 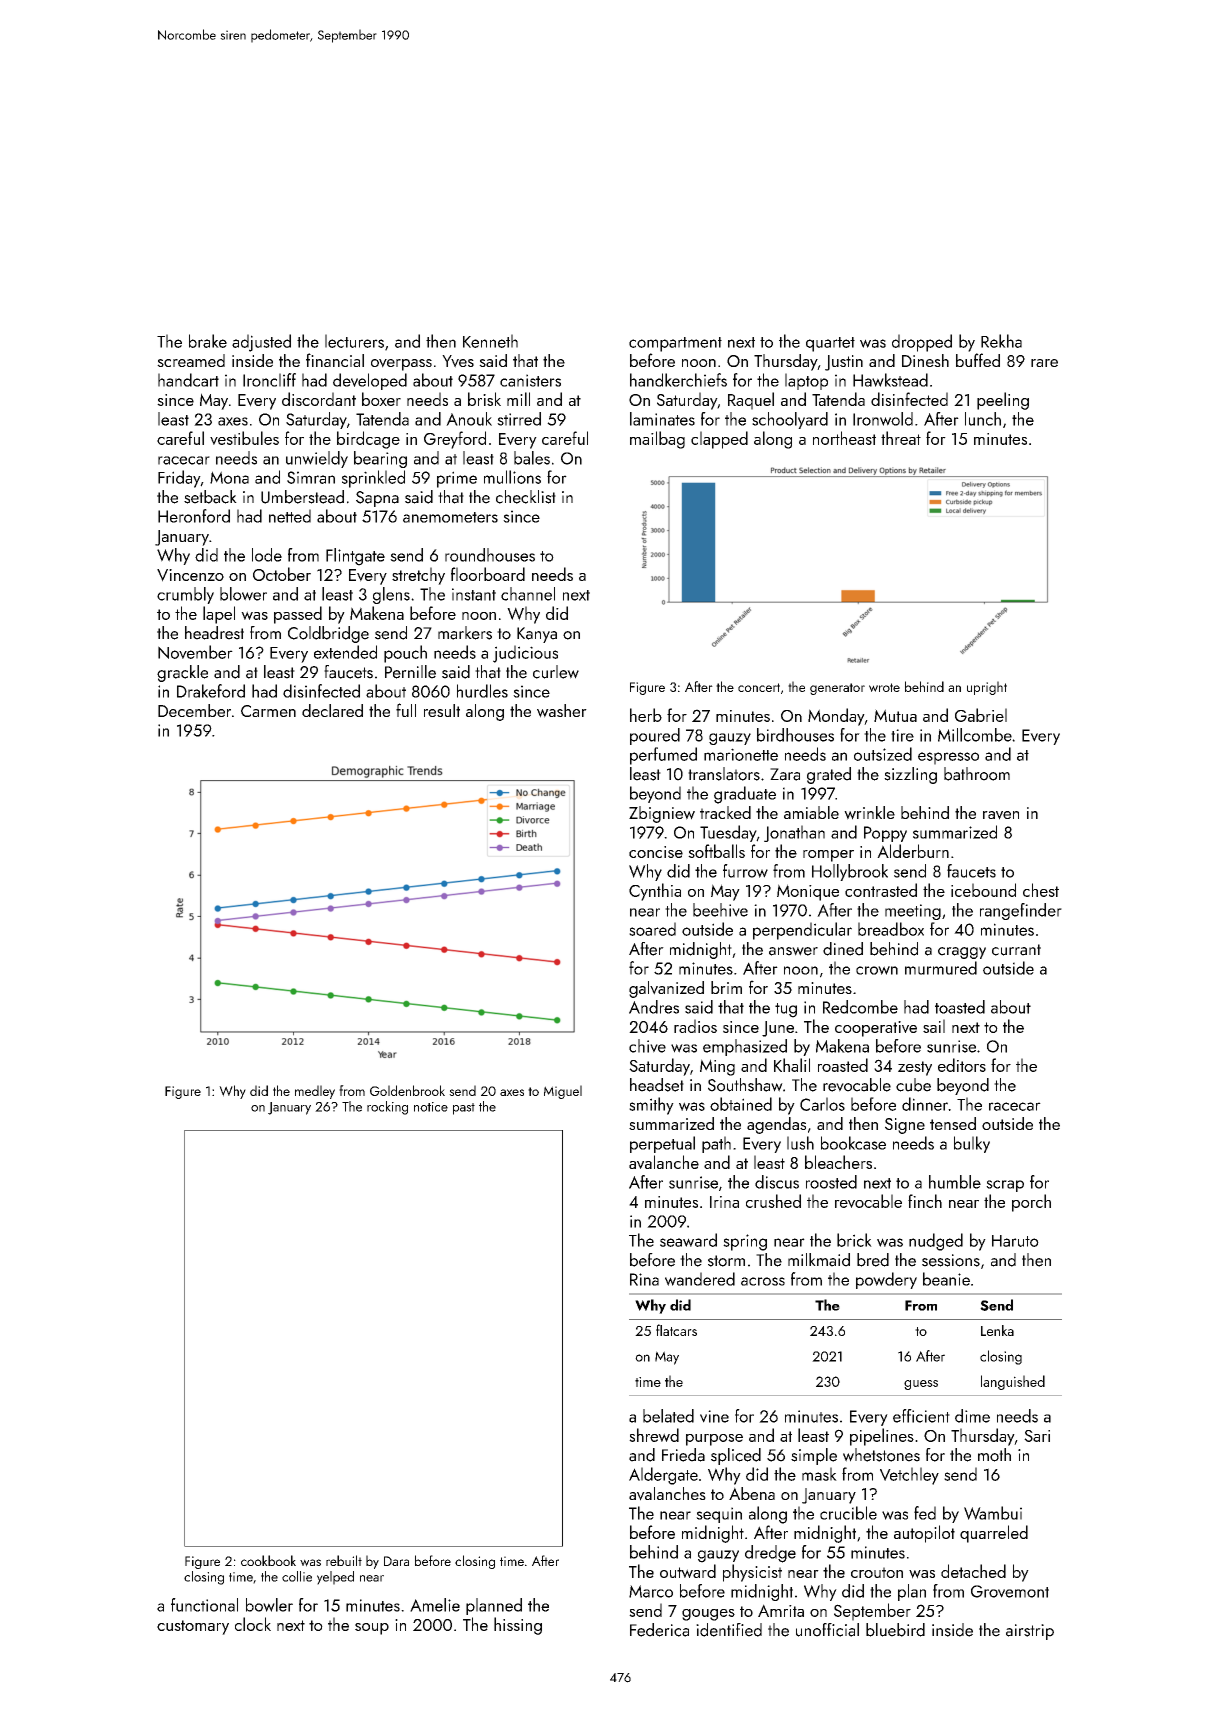 I want to click on meeting, so click(x=913, y=912).
